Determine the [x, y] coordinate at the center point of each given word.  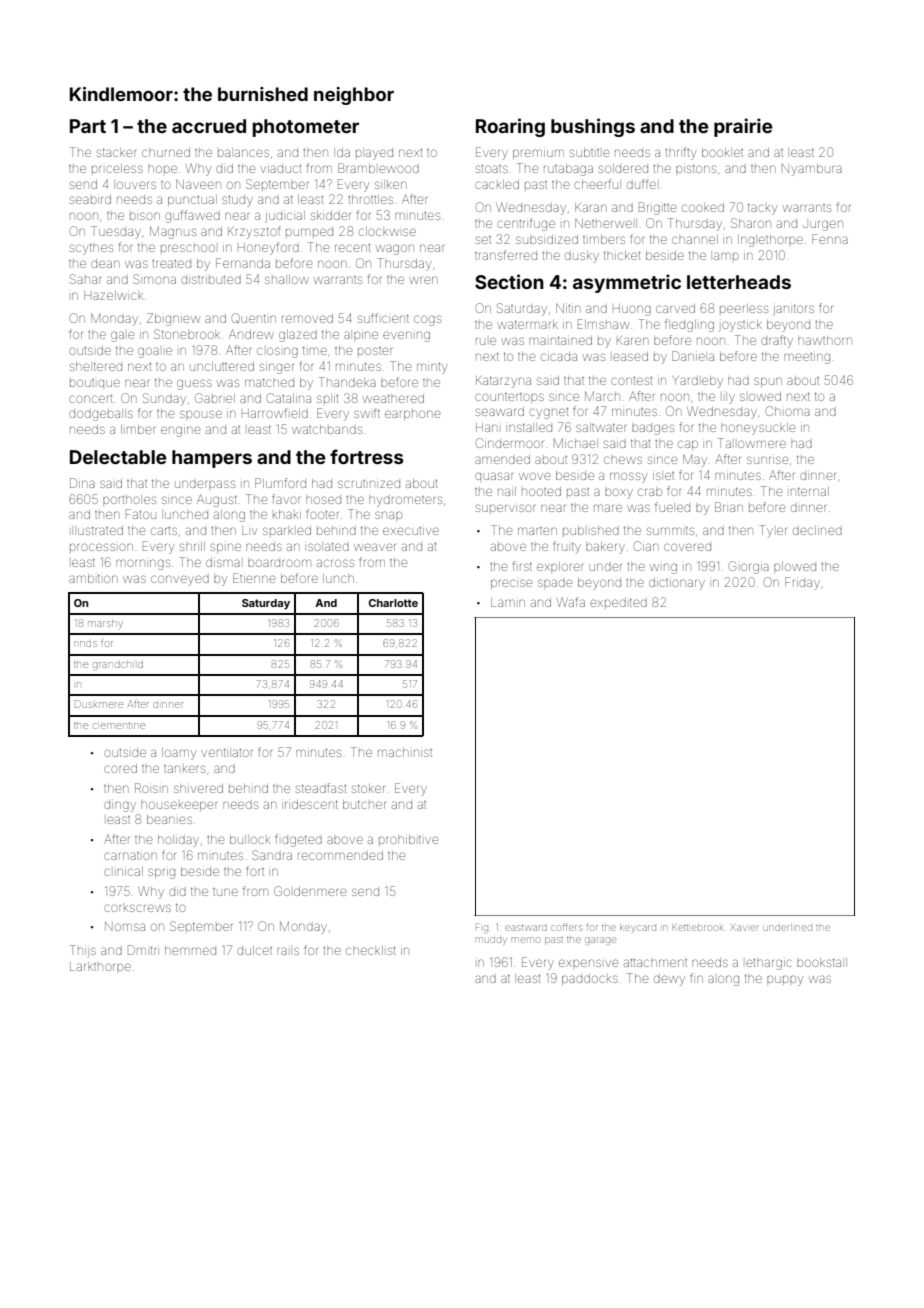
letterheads [739, 282]
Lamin [508, 602]
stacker [116, 152]
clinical [123, 871]
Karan [590, 207]
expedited [618, 602]
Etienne [254, 578]
